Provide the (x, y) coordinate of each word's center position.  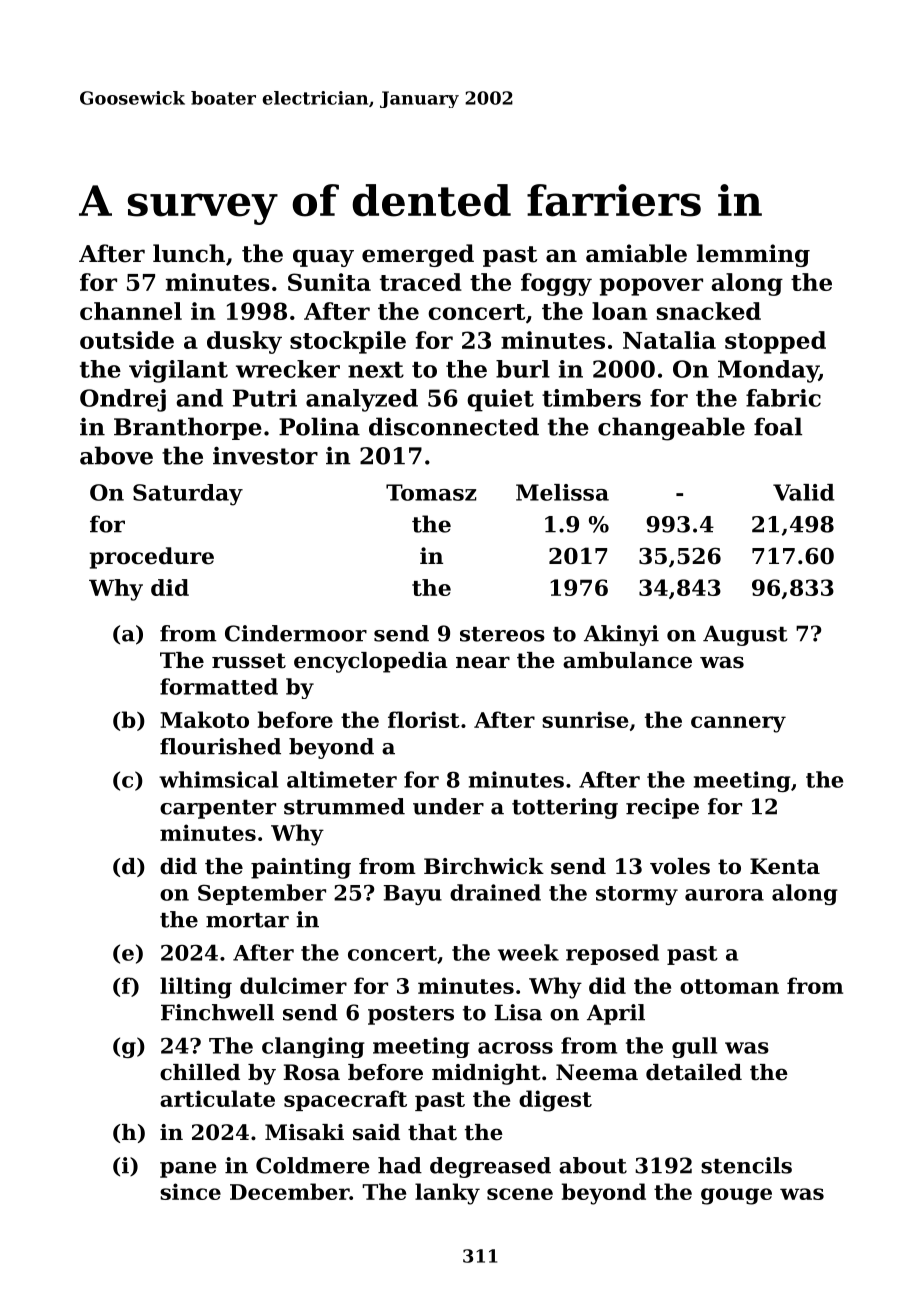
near (483, 662)
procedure (152, 558)
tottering (565, 808)
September (262, 894)
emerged (418, 255)
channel (131, 311)
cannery (738, 724)
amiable (636, 253)
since (190, 1191)
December (290, 1191)
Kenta (785, 866)
